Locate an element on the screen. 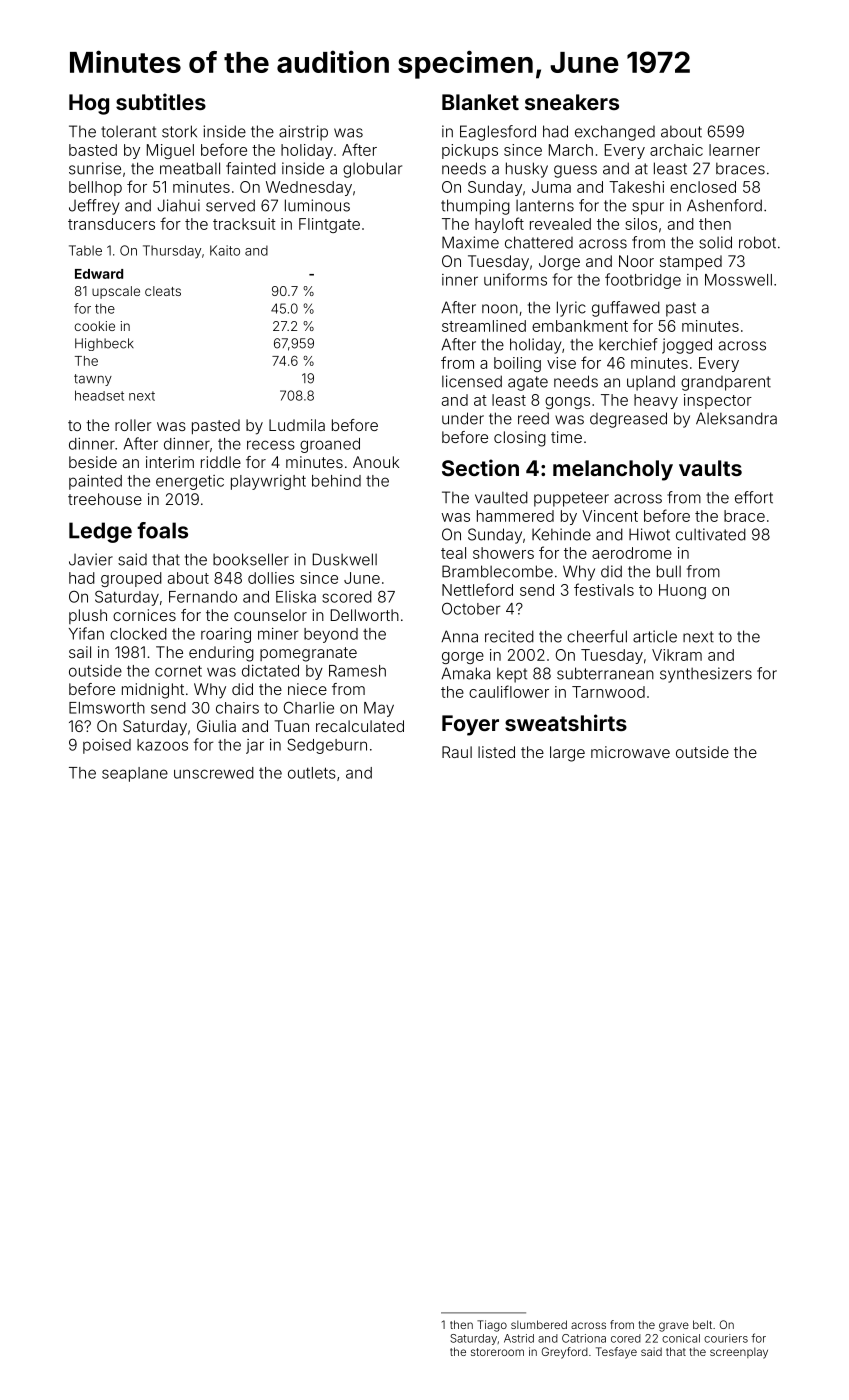  Tiago is located at coordinates (492, 1326).
